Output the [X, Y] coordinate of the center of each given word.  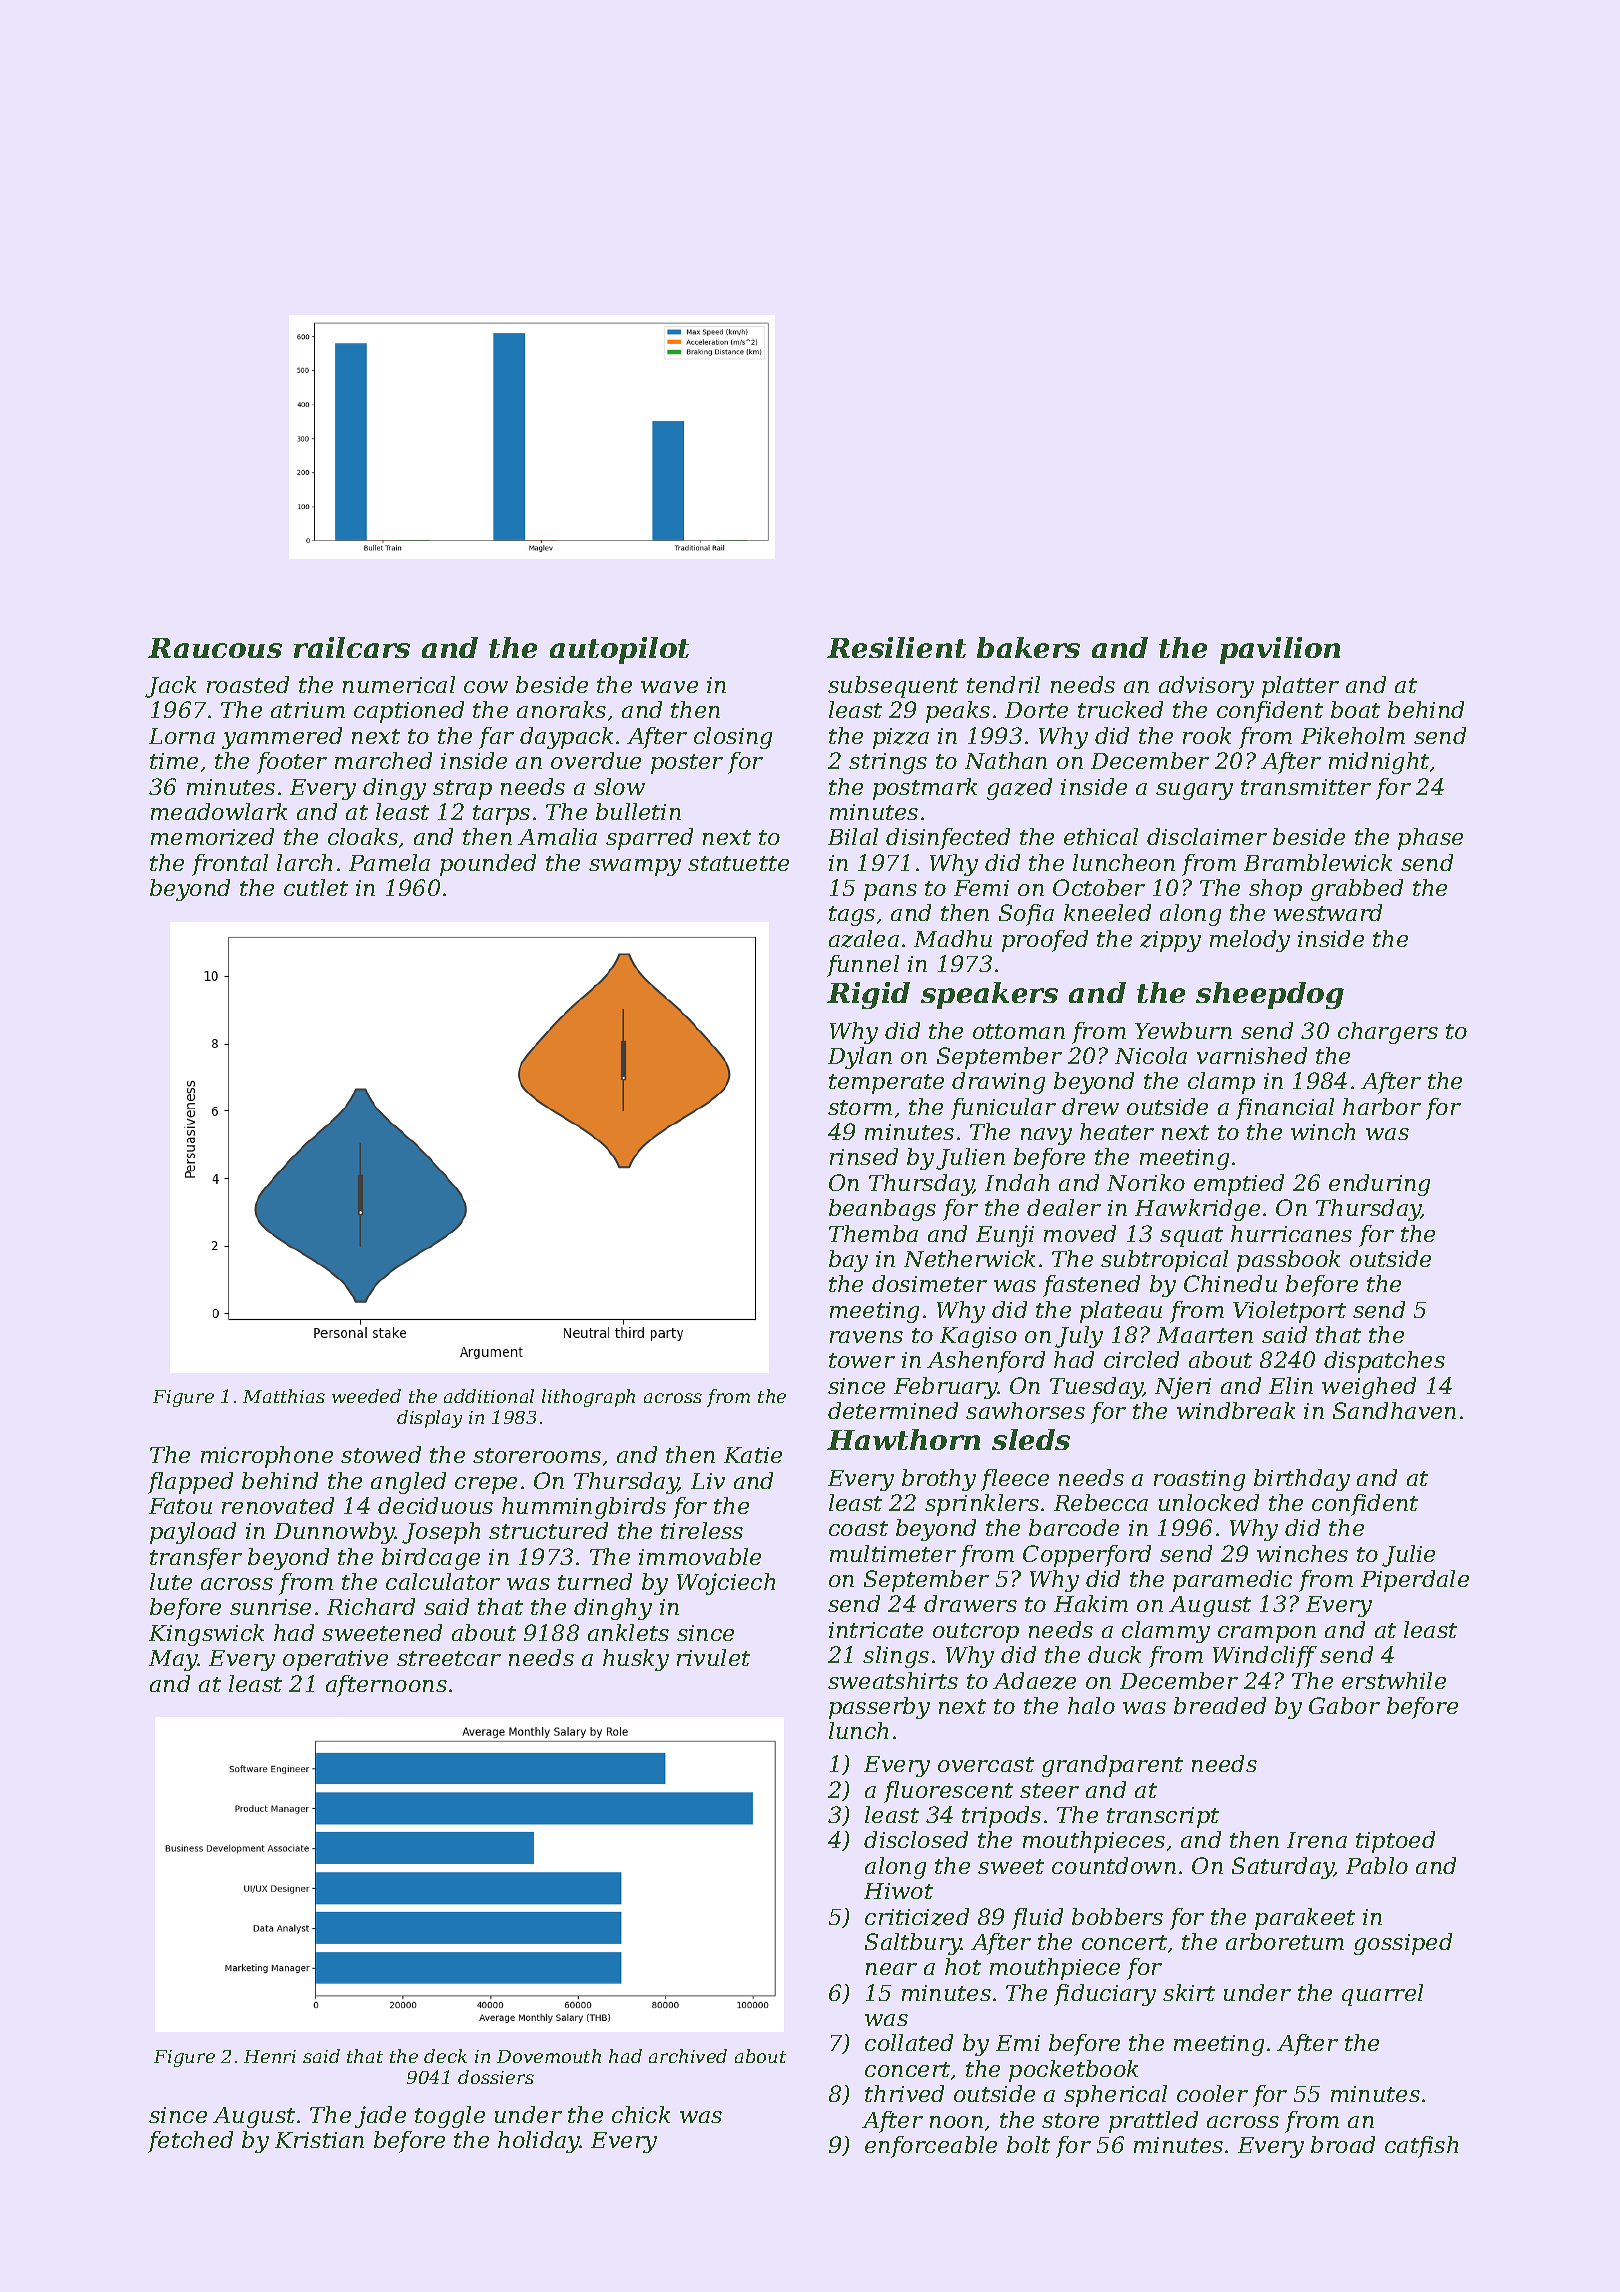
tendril [1003, 684]
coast [858, 1528]
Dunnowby [334, 1533]
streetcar [449, 1658]
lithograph [588, 1398]
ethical [1101, 836]
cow [486, 687]
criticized [917, 1917]
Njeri [1183, 1388]
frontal [230, 865]
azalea [864, 939]
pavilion [1280, 650]
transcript [1163, 1817]
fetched [190, 2142]
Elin [1291, 1385]
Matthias [284, 1396]
